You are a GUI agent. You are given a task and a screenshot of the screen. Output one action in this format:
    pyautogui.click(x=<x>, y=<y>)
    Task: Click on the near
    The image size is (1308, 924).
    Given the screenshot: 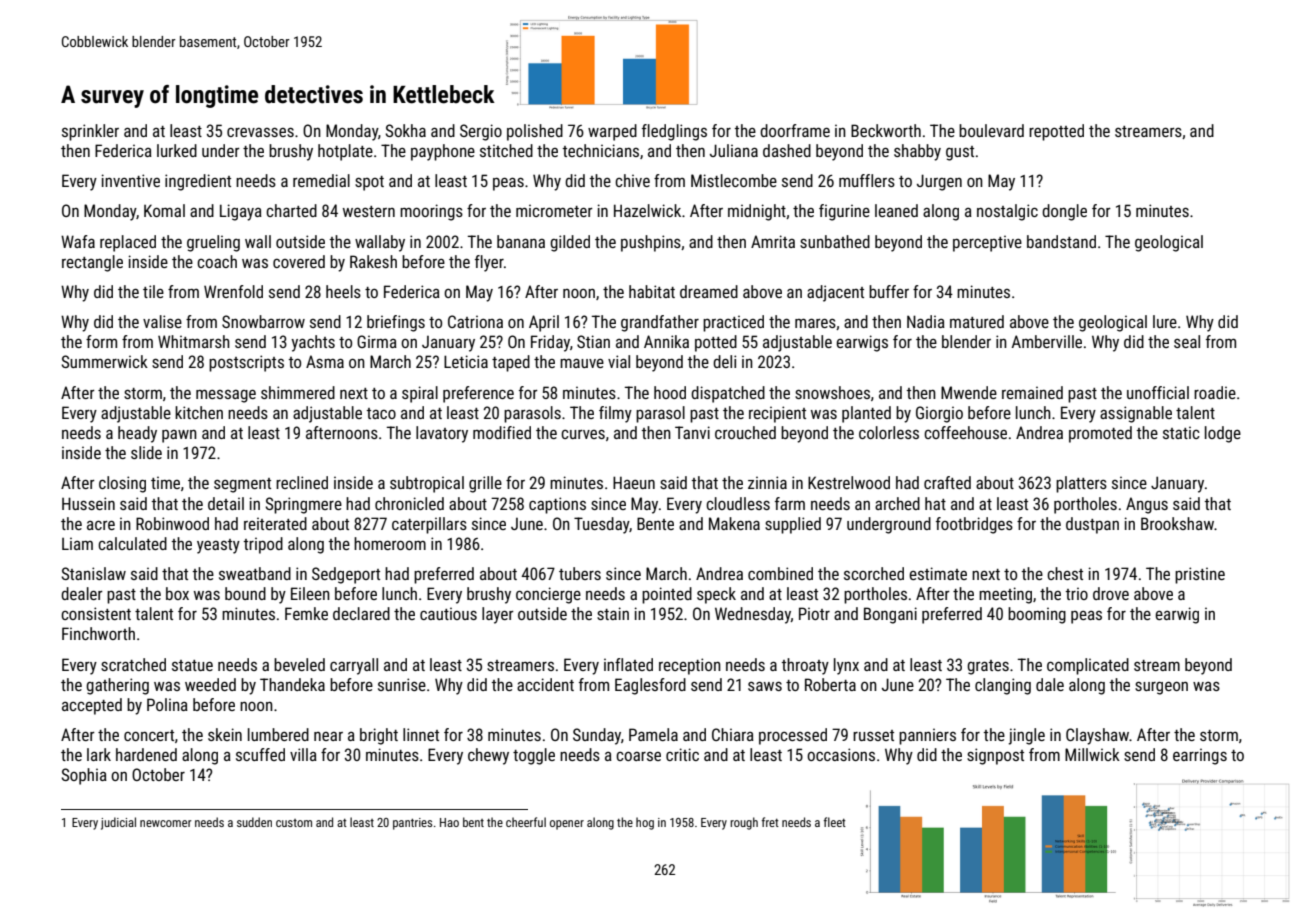 What is the action you would take?
    pyautogui.click(x=328, y=736)
